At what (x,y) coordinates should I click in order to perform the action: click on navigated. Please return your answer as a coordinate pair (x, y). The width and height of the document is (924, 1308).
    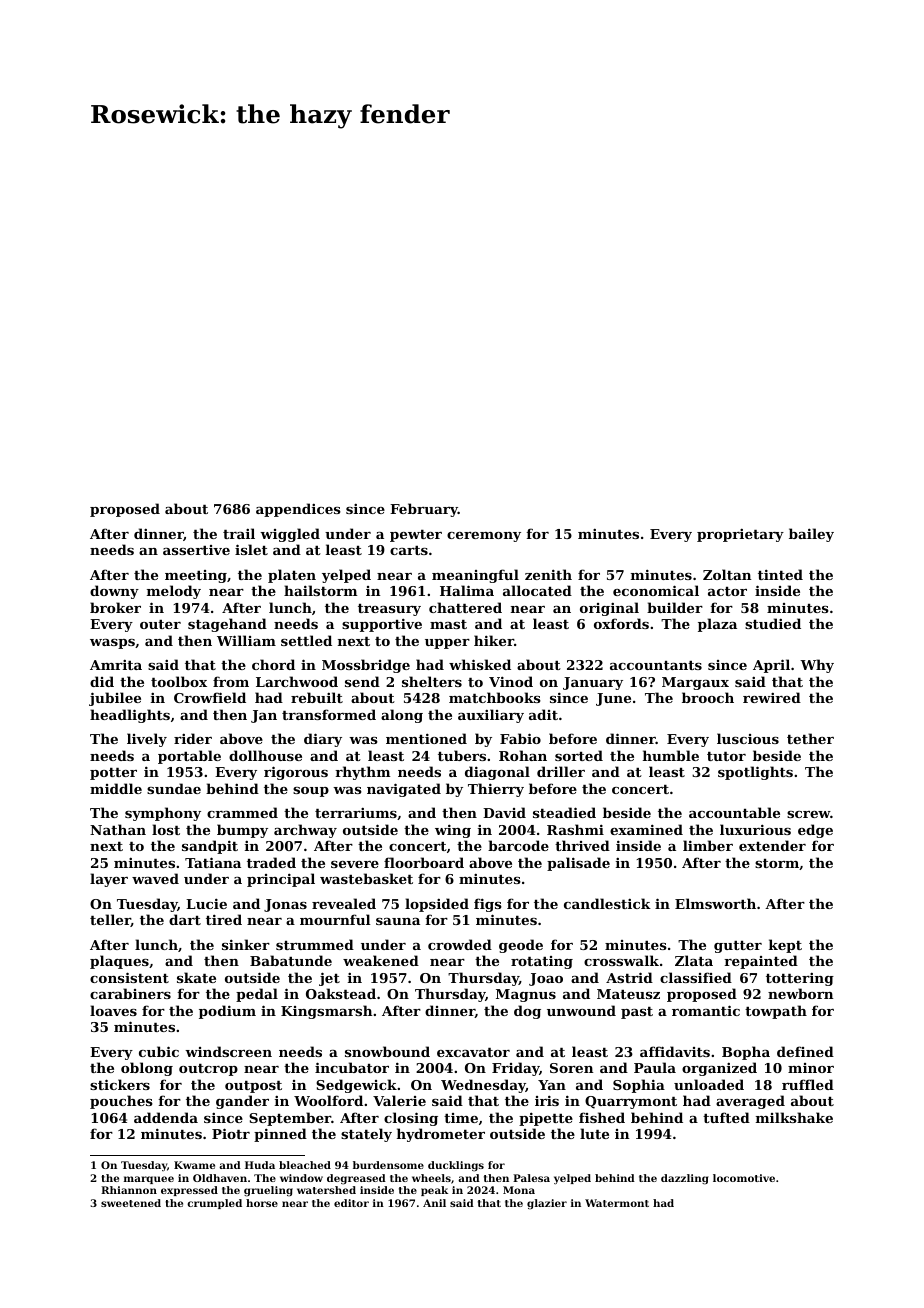
    Looking at the image, I should click on (404, 790).
